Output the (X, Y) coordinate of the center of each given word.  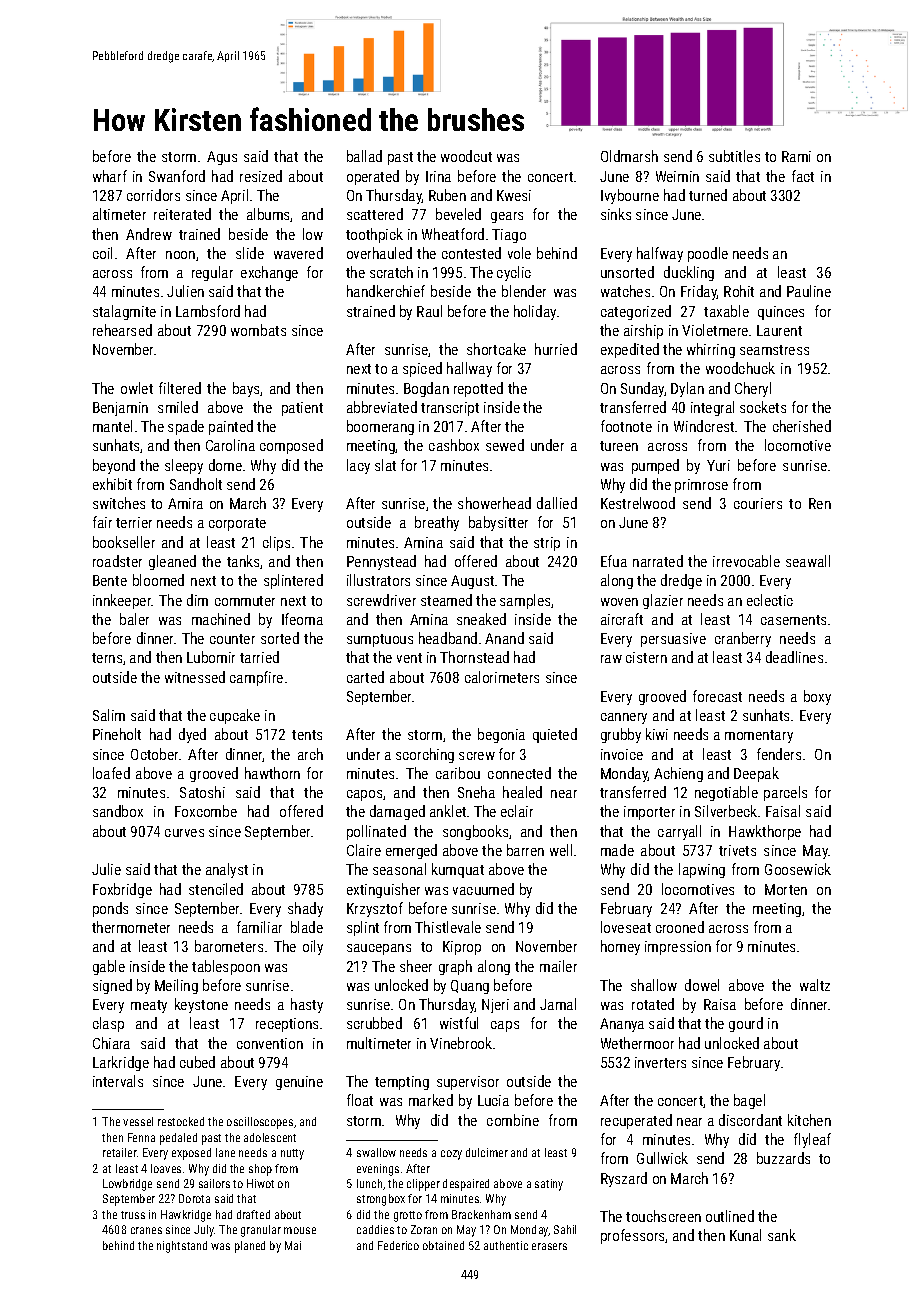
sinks (616, 214)
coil (102, 253)
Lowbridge (127, 1185)
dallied (557, 503)
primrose (701, 486)
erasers (549, 1246)
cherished (802, 426)
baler (134, 619)
